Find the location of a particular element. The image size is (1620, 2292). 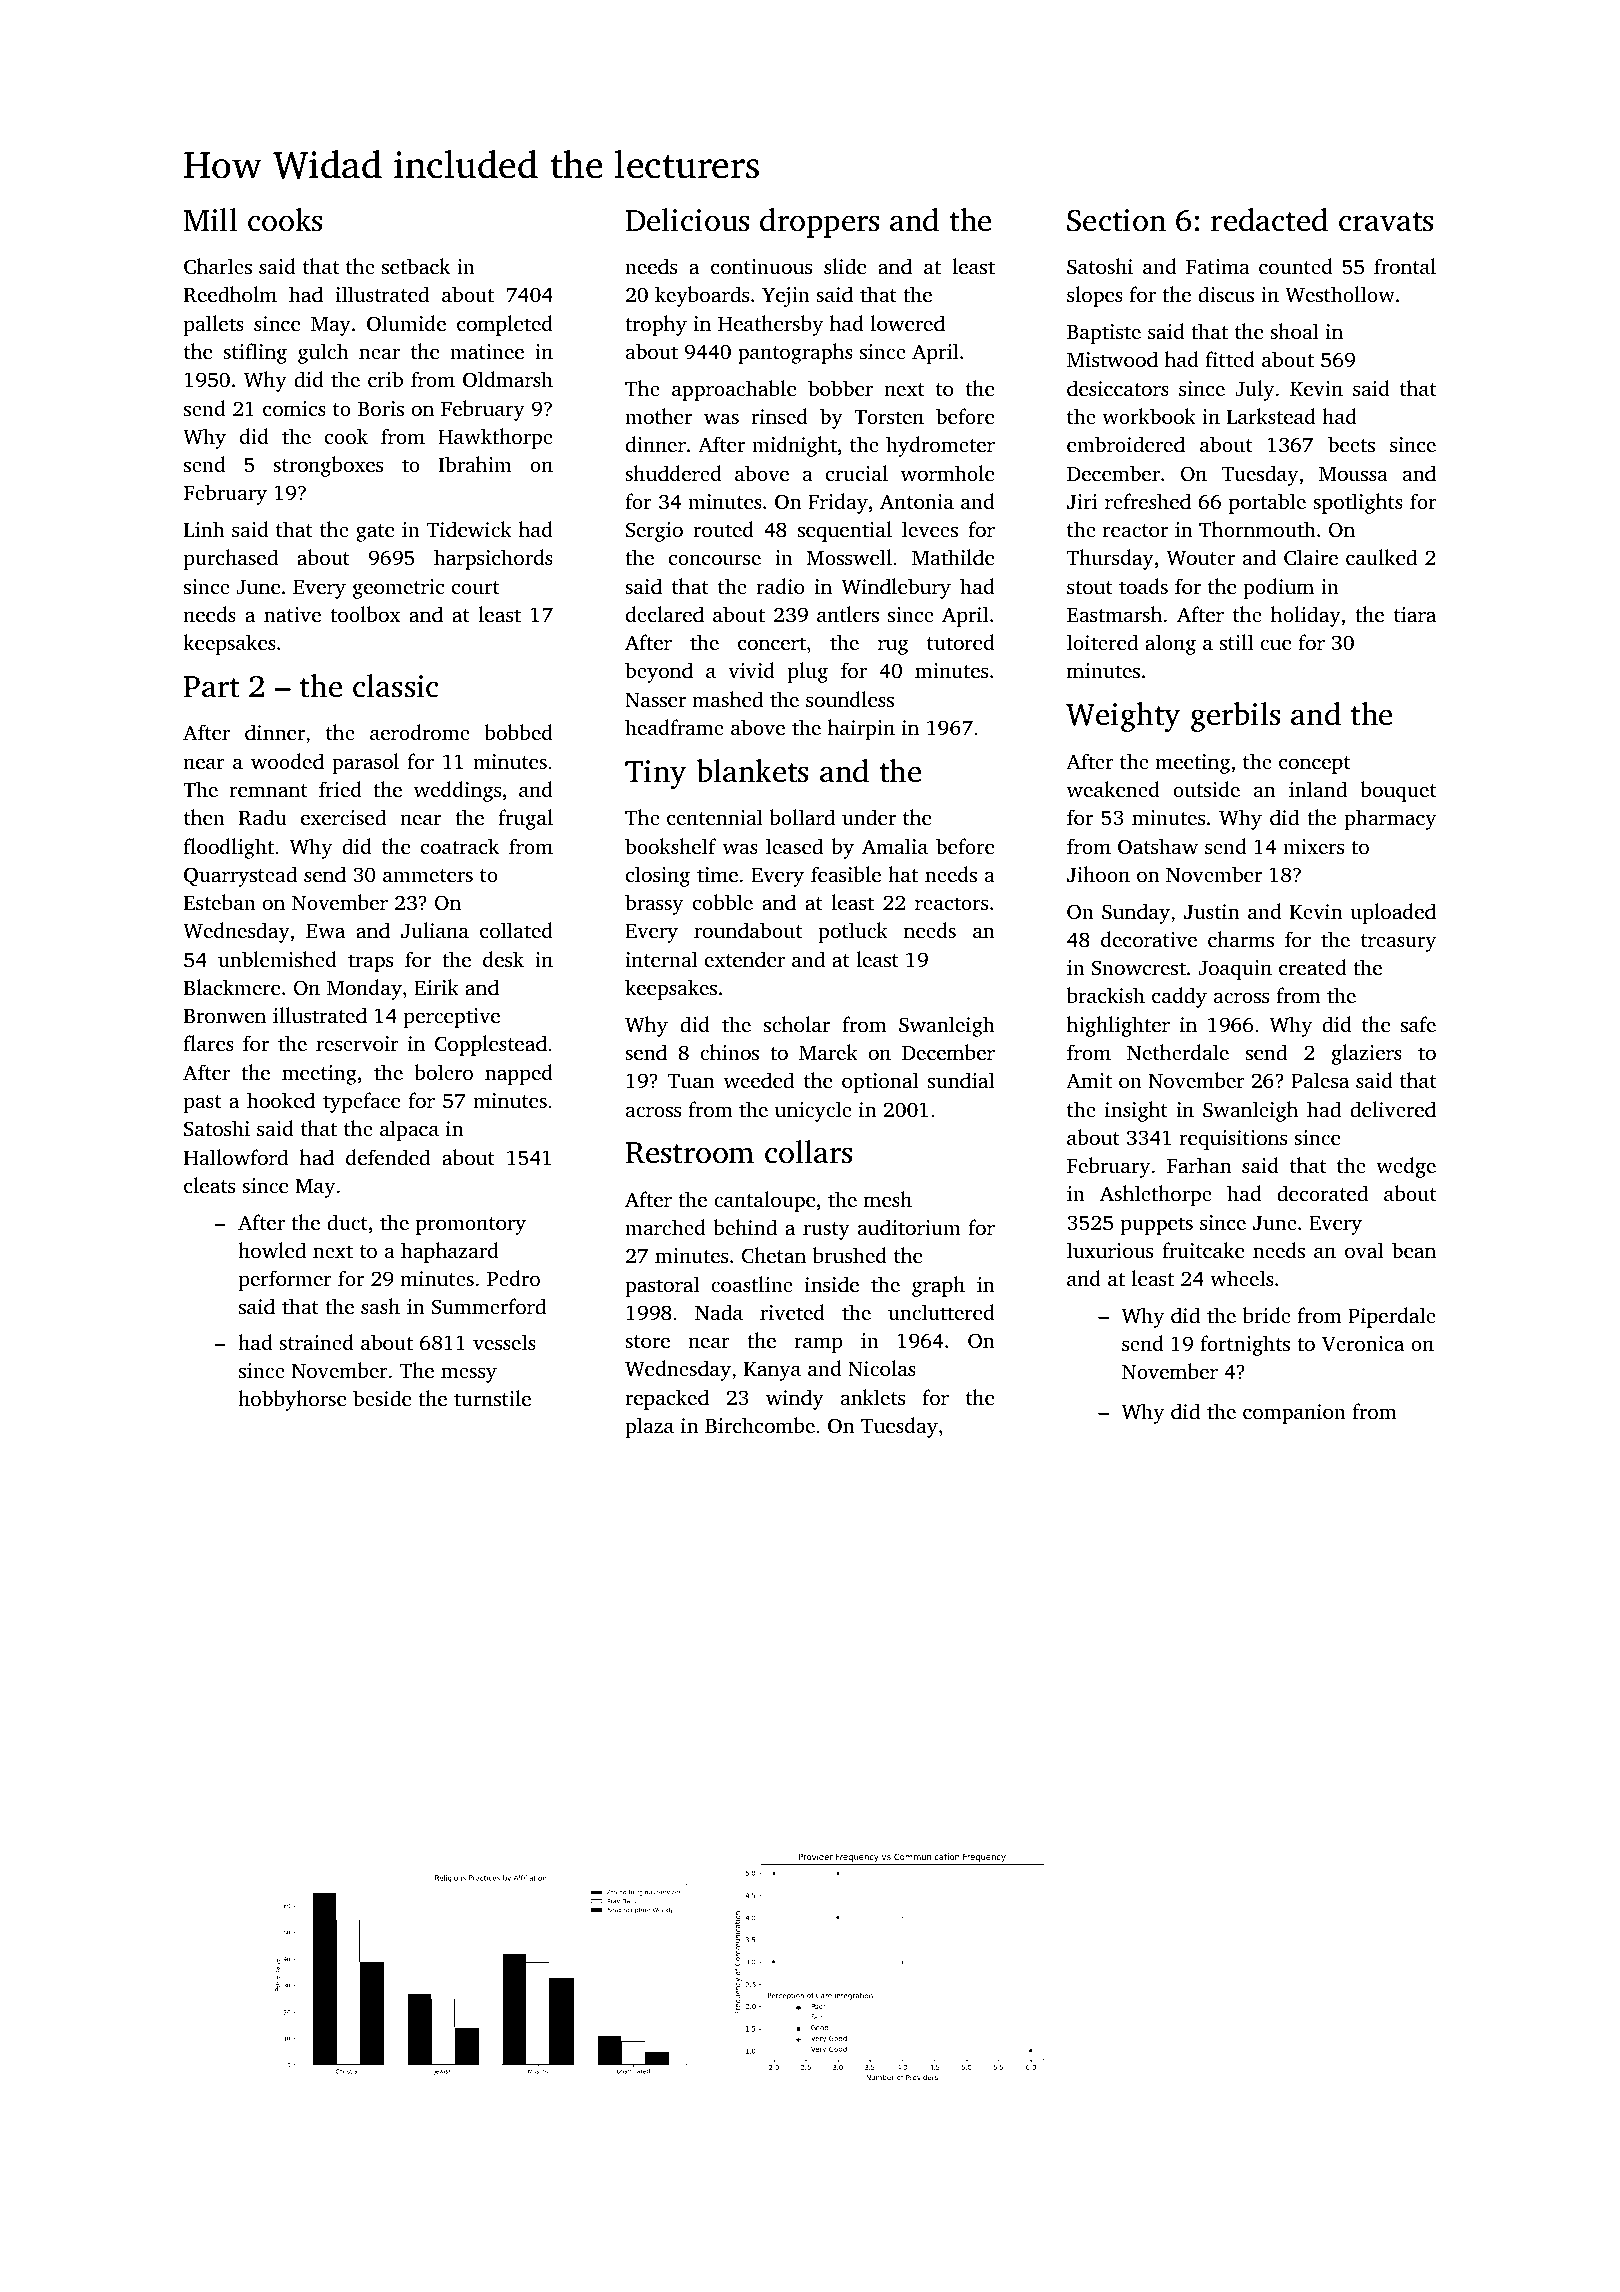

tiara is located at coordinates (1415, 614).
